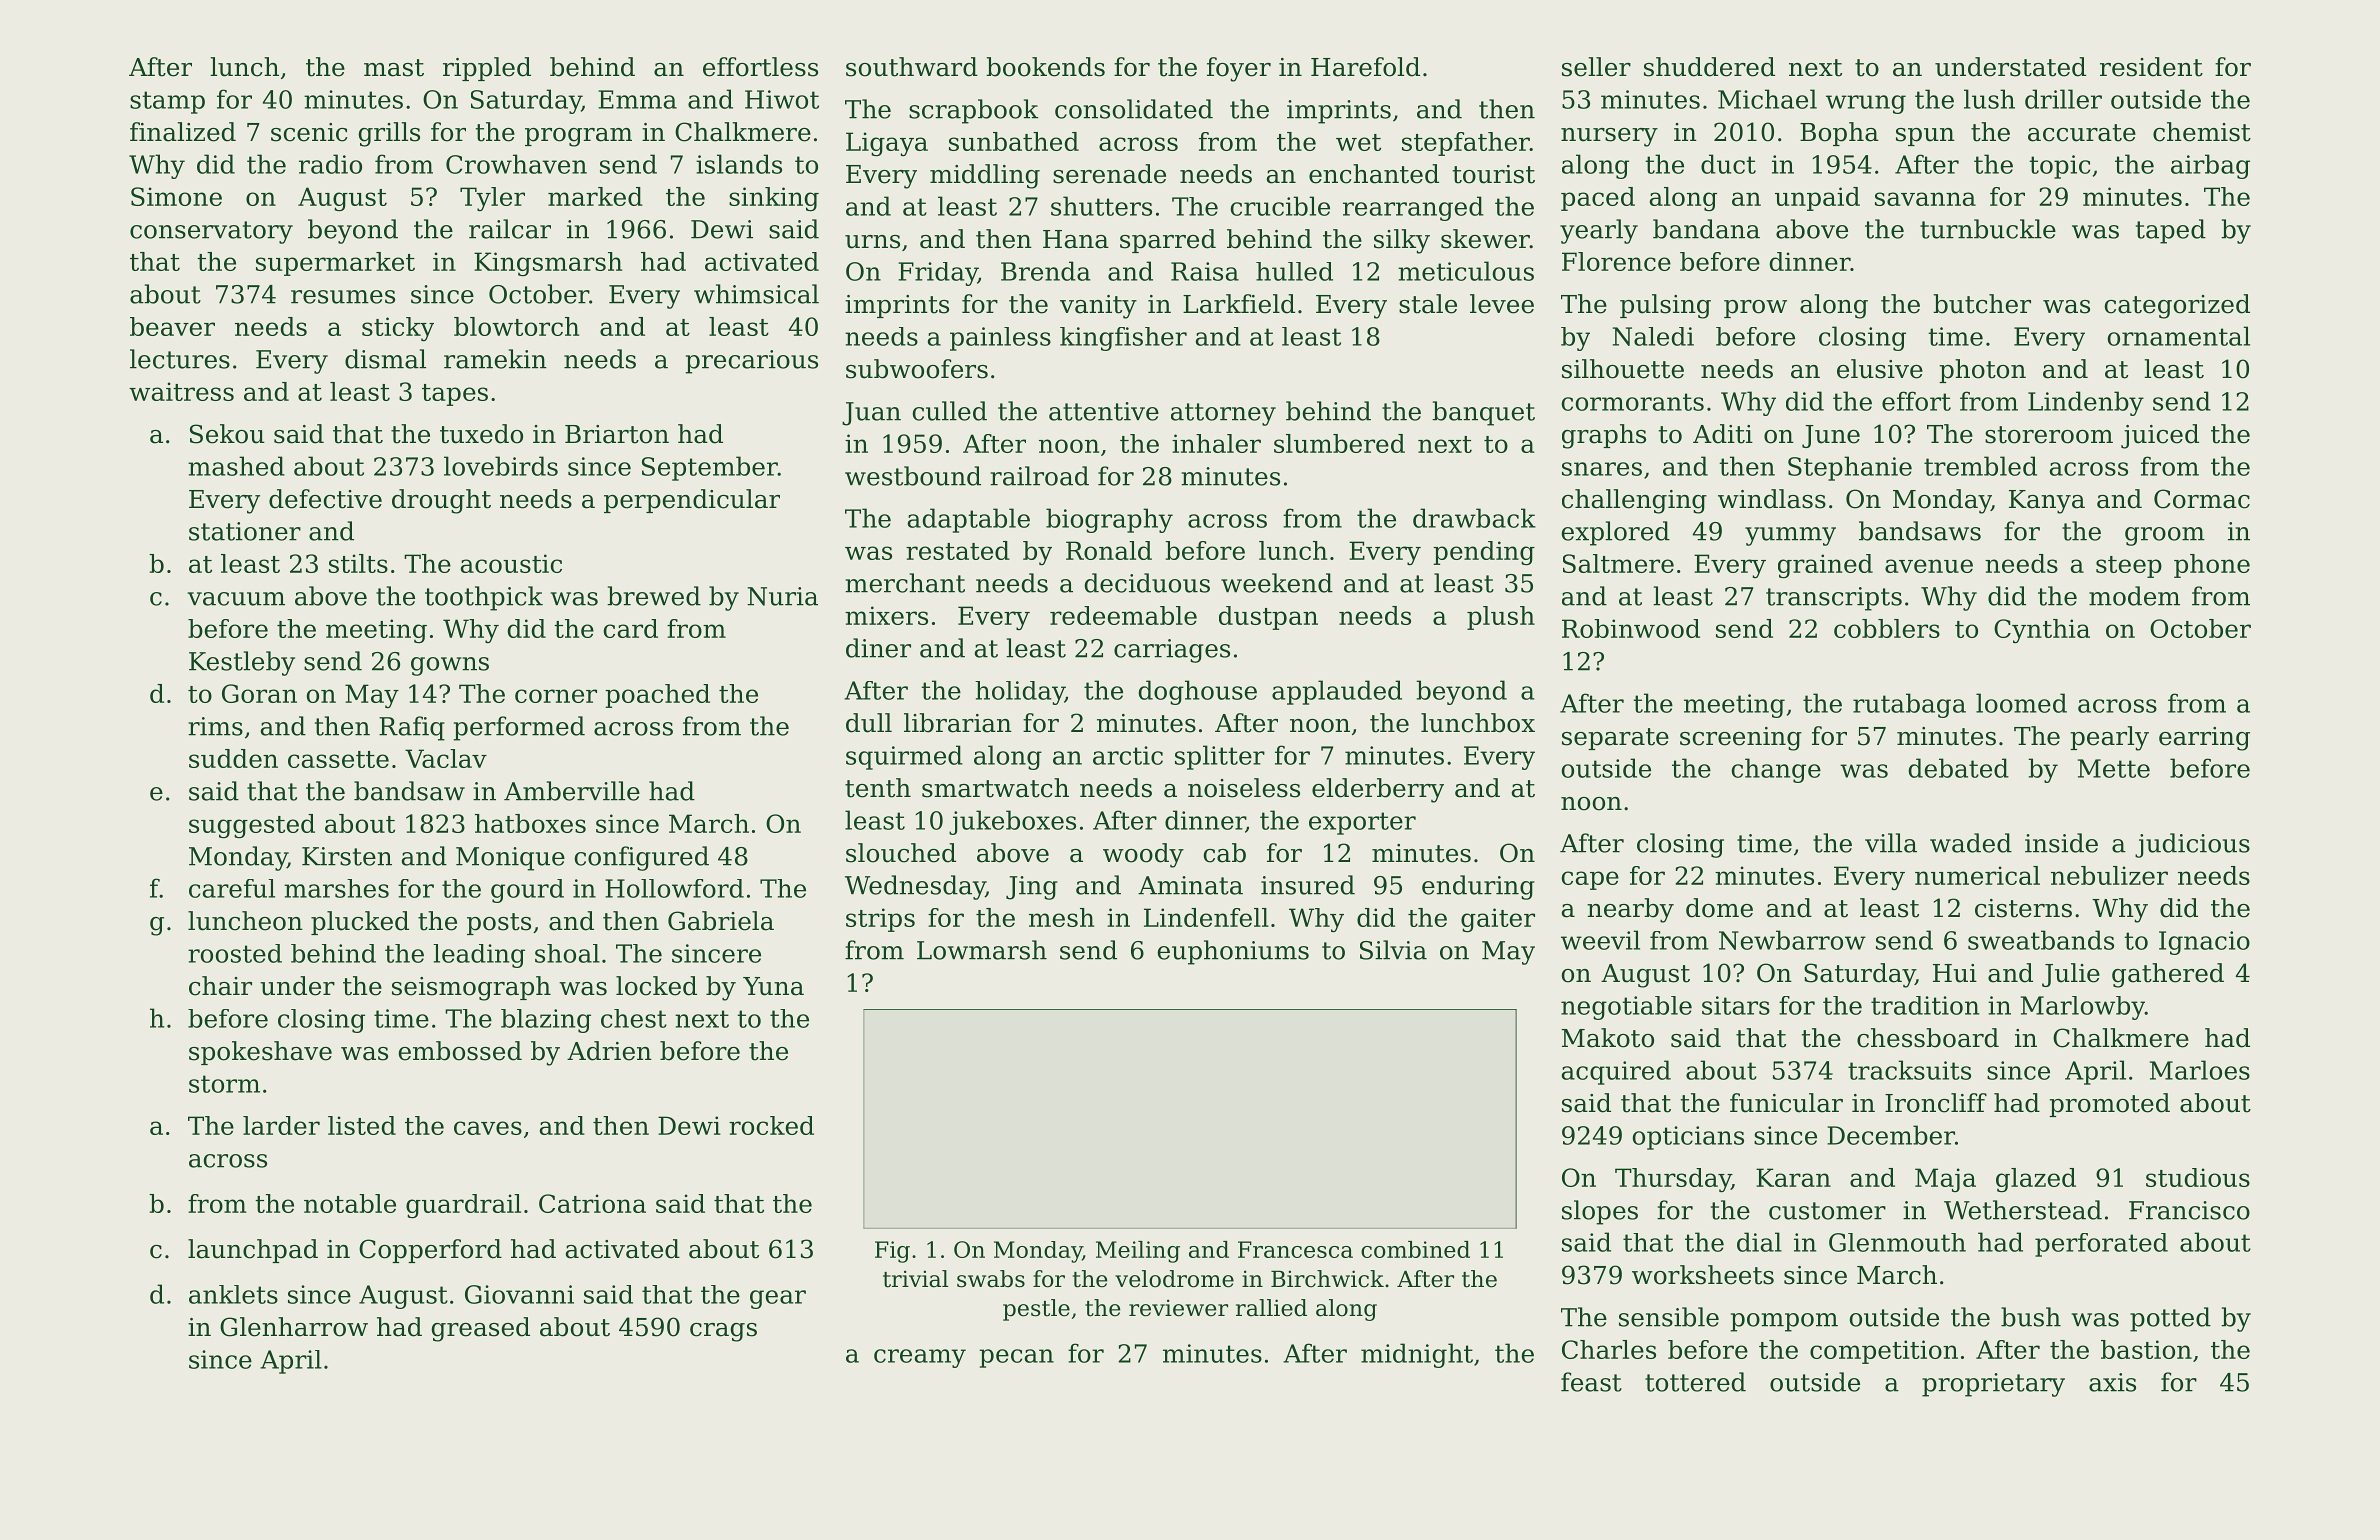 The width and height of the page is (2380, 1540). What do you see at coordinates (260, 1053) in the page?
I see `spokeshave` at bounding box center [260, 1053].
